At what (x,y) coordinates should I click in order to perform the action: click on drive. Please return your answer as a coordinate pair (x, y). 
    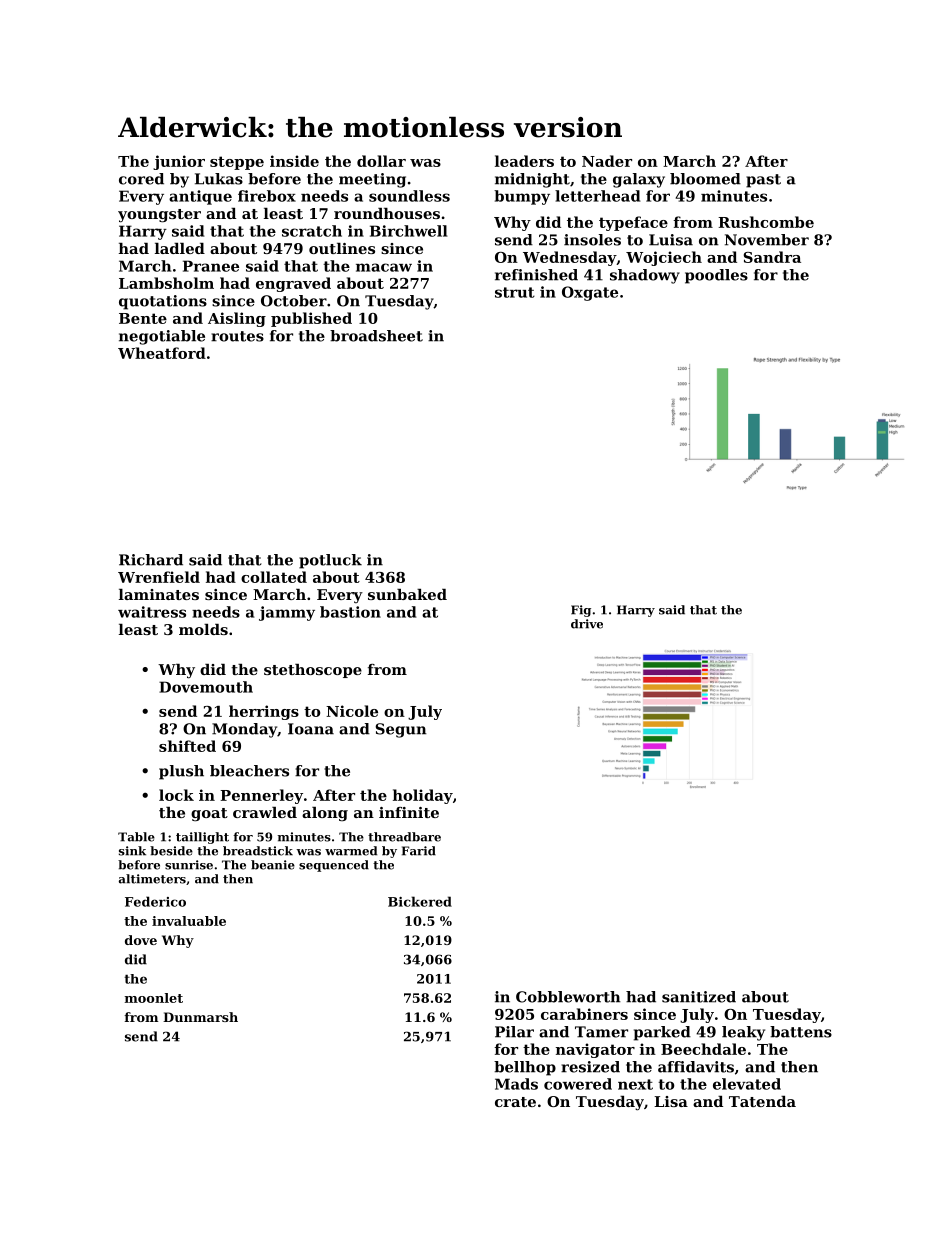
    Looking at the image, I should click on (587, 624).
